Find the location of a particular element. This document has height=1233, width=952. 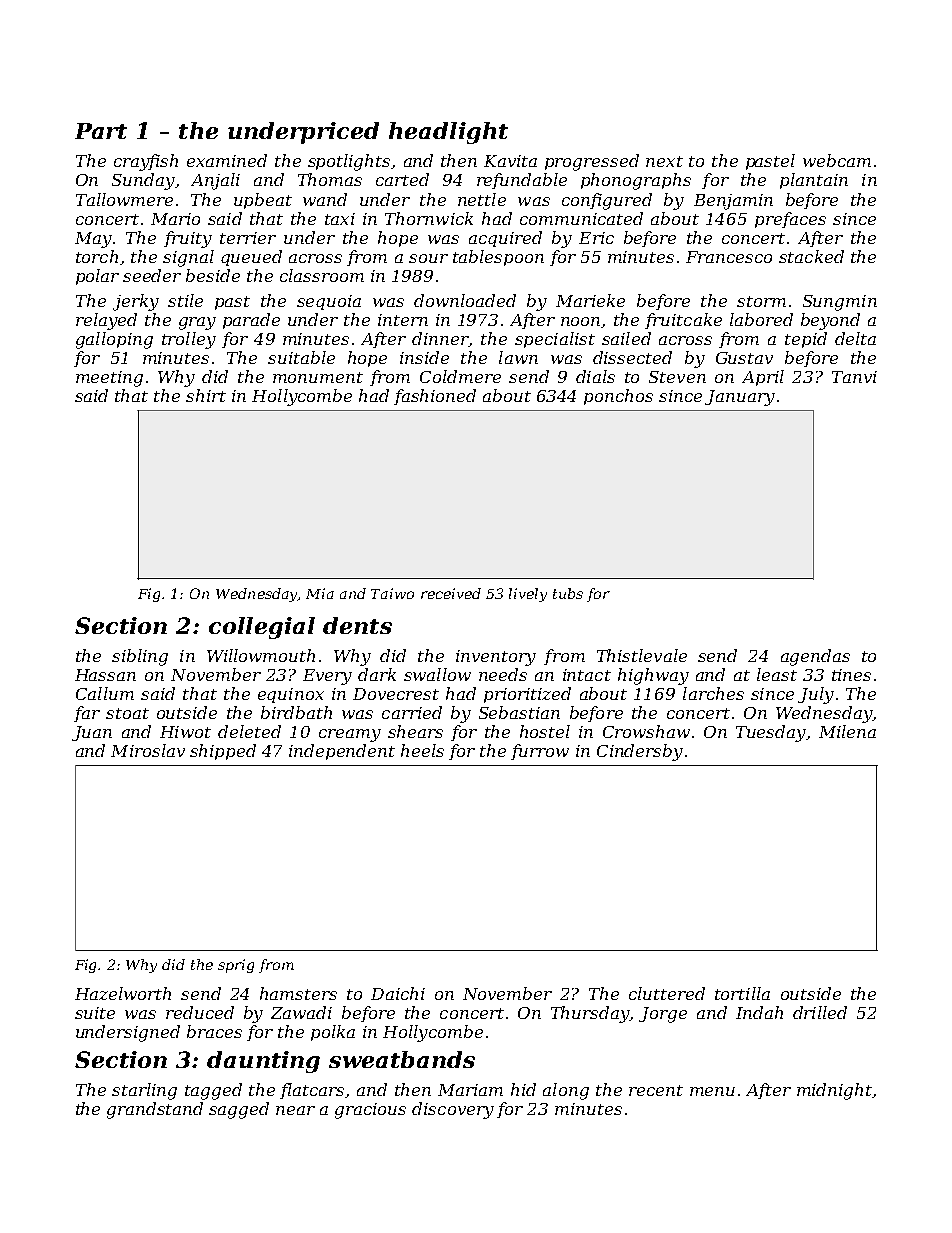

sibling is located at coordinates (140, 657).
